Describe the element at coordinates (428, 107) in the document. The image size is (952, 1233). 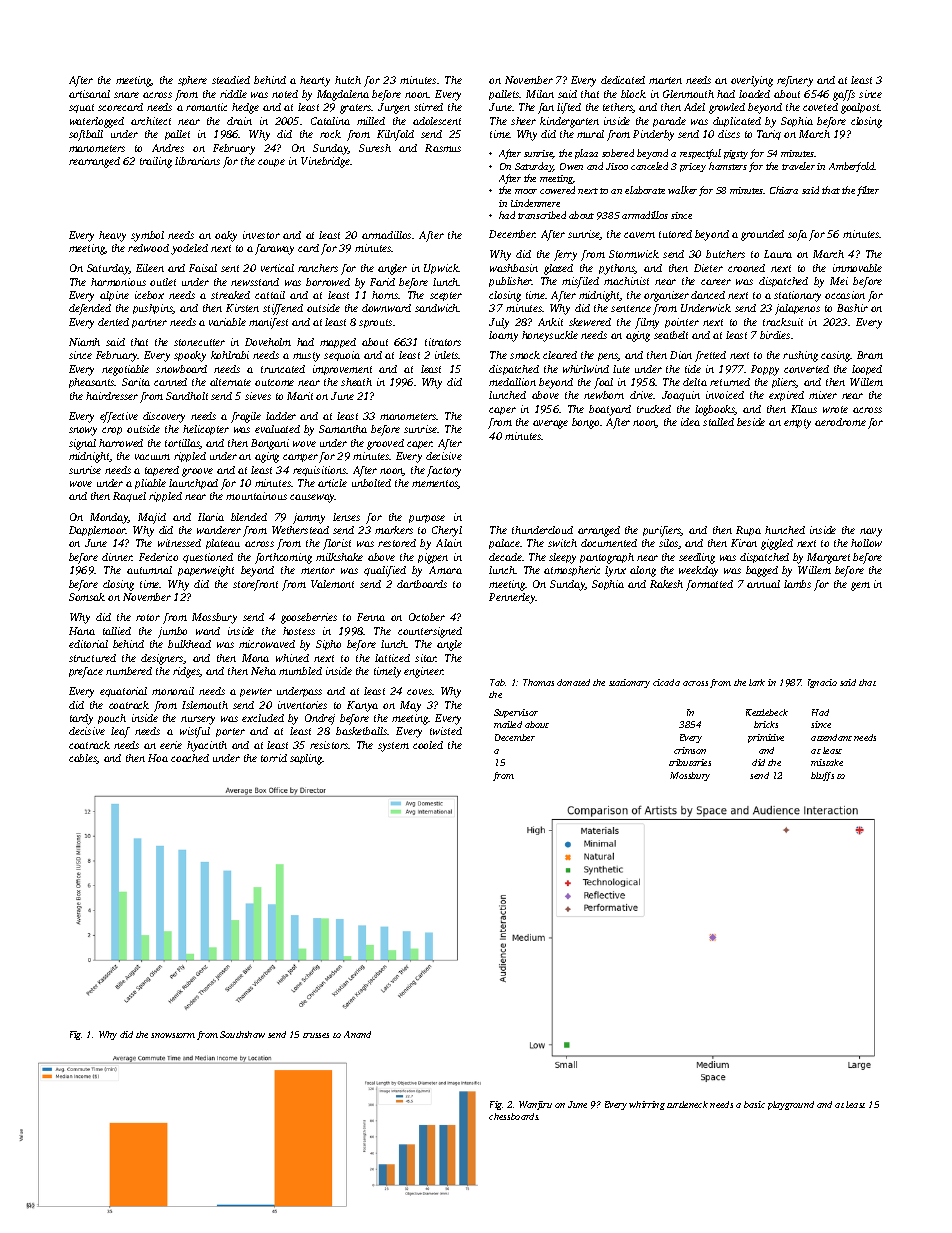
I see `stirred` at that location.
